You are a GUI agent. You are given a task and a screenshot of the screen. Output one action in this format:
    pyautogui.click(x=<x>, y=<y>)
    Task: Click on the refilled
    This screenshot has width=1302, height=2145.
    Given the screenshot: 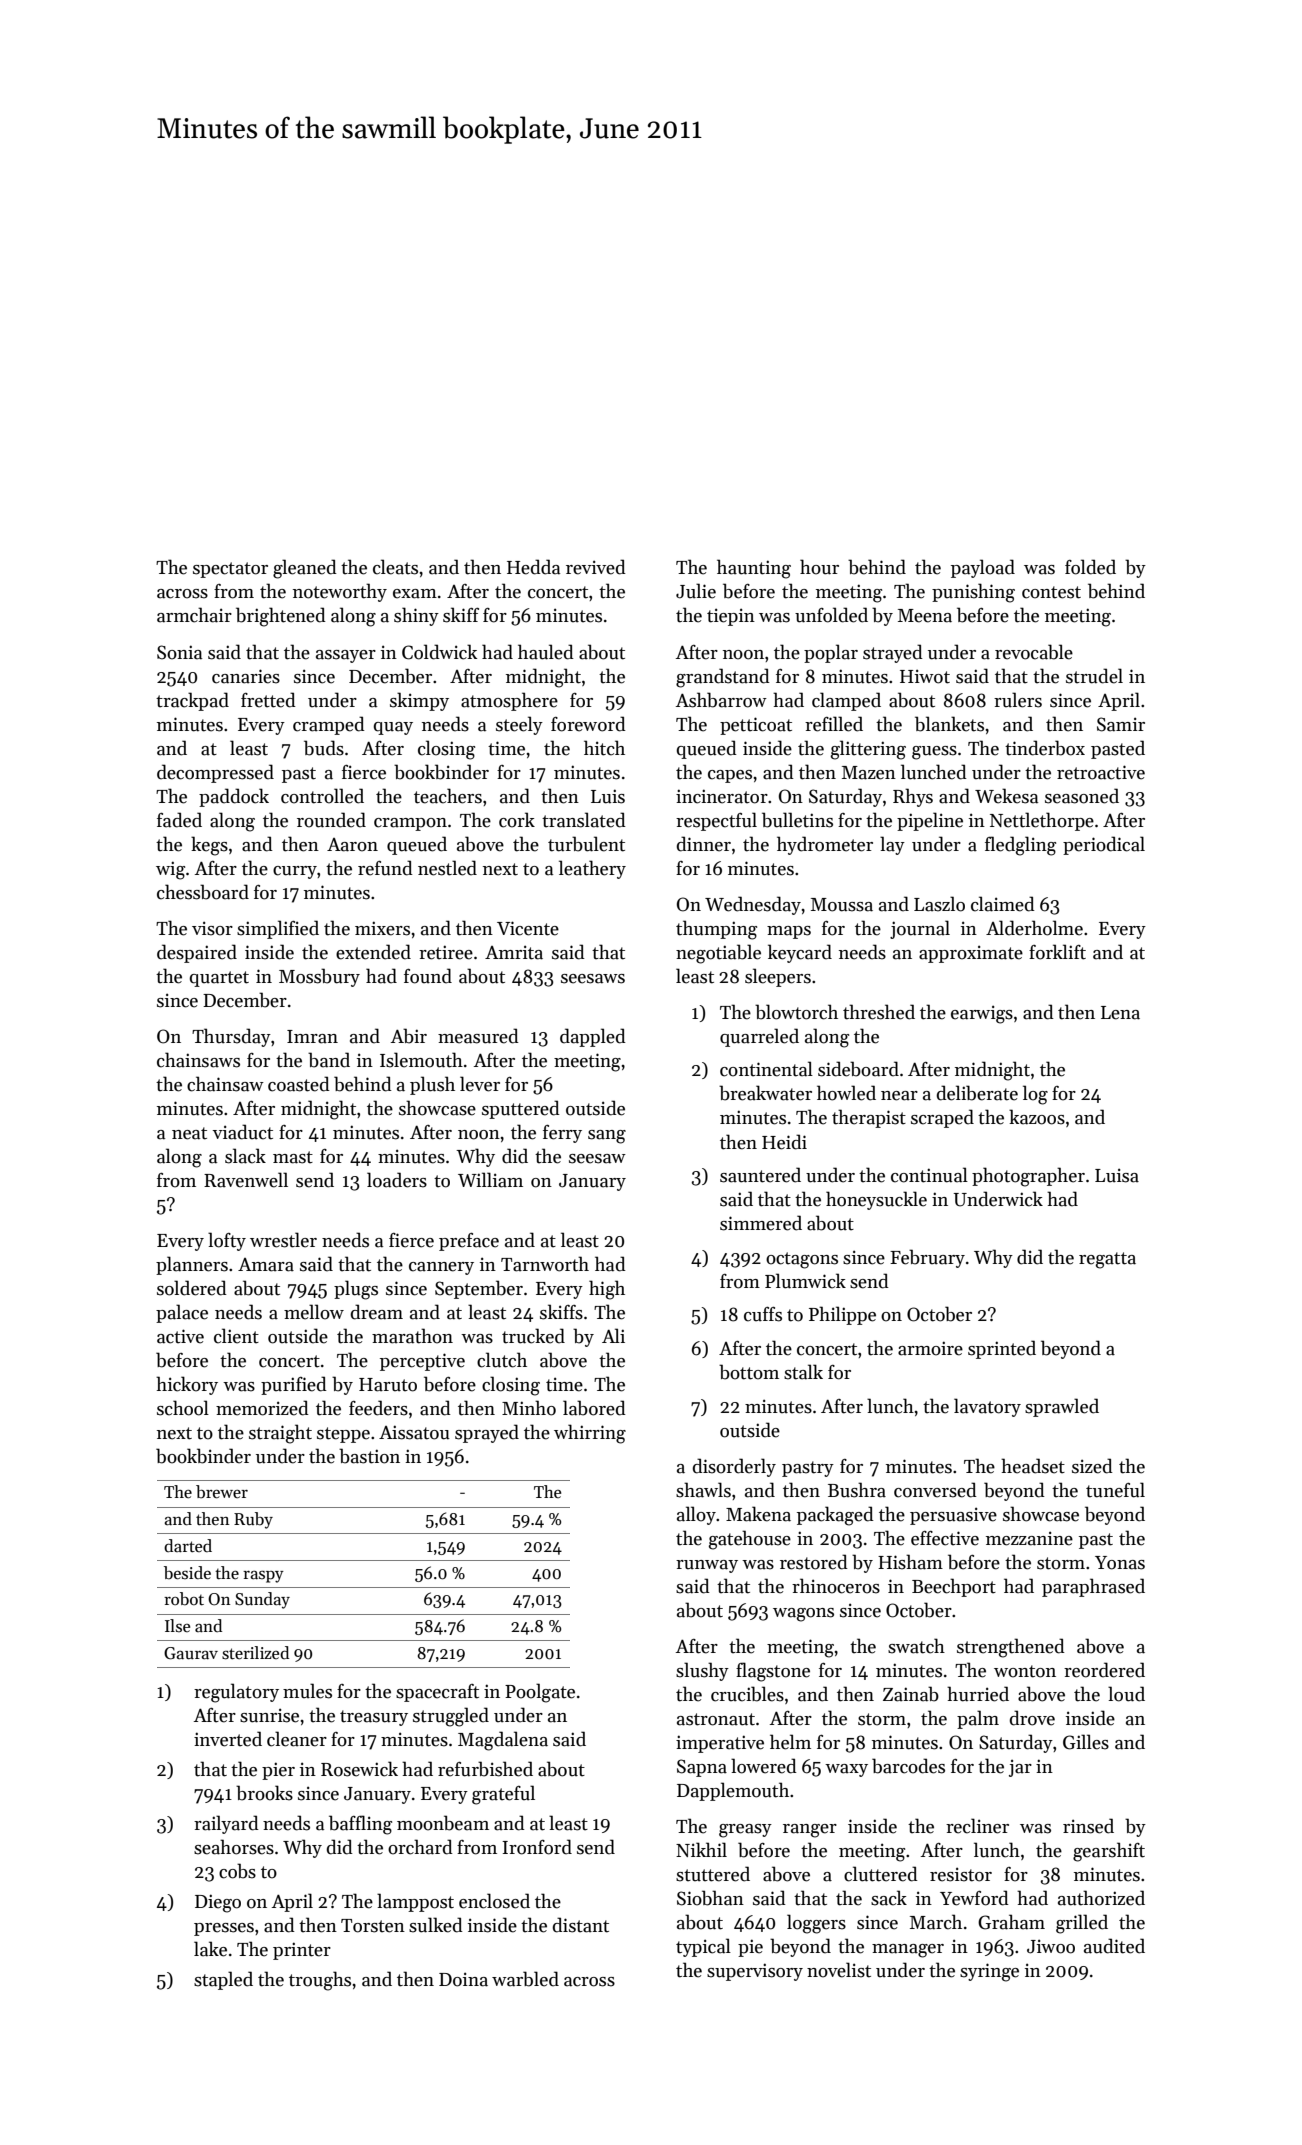 What is the action you would take?
    pyautogui.click(x=834, y=724)
